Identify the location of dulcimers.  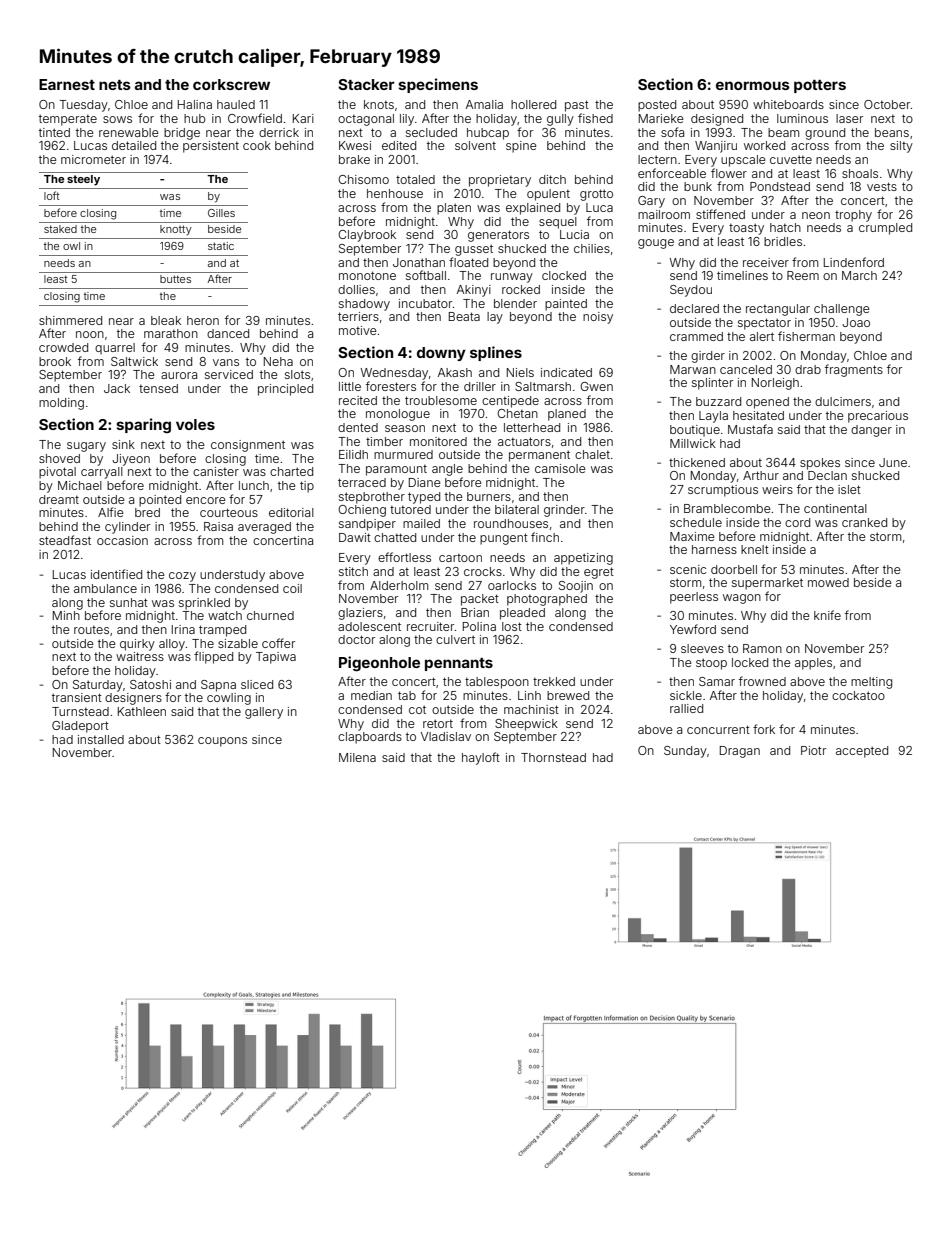
(843, 401).
